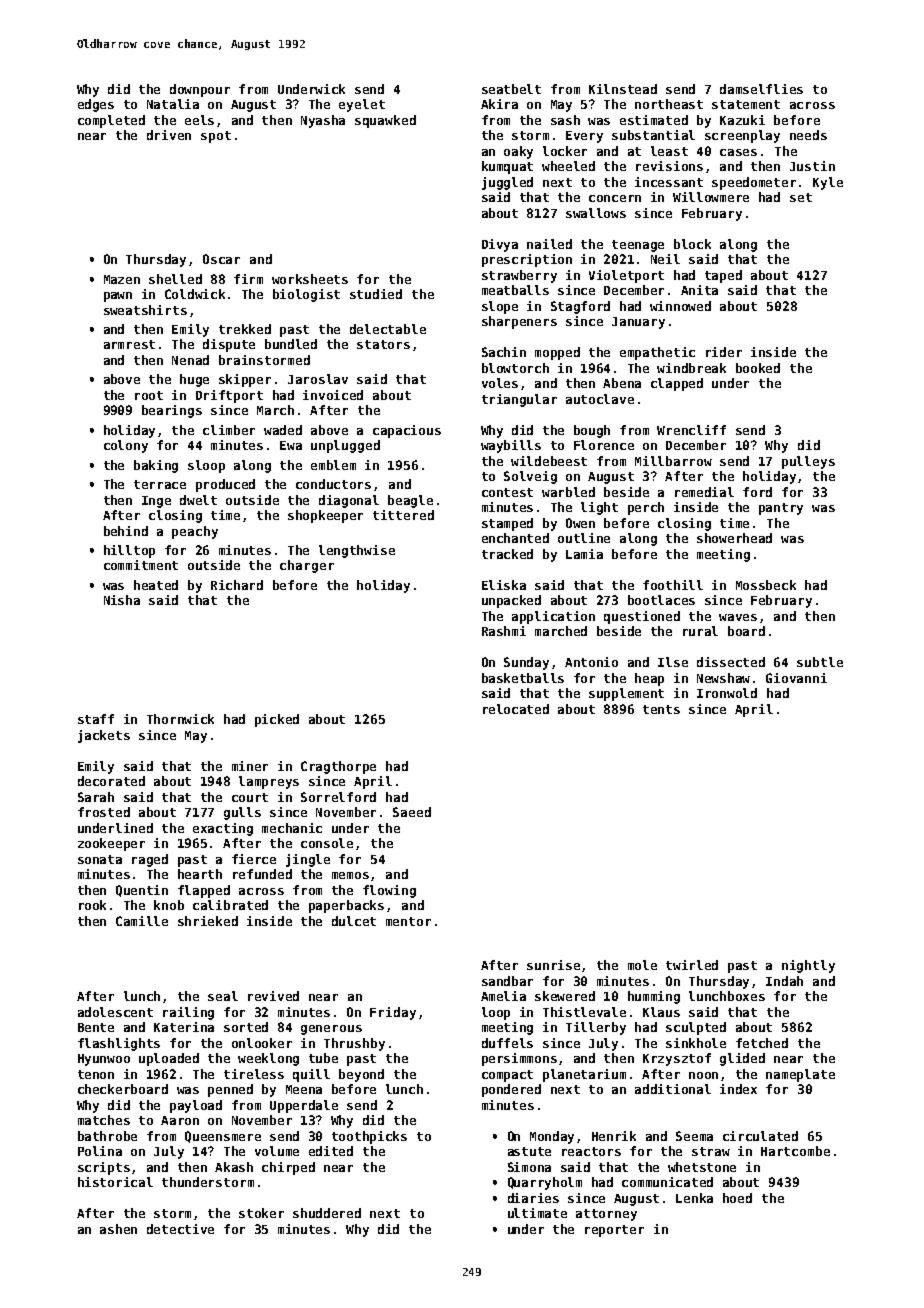  I want to click on twirled, so click(692, 965).
